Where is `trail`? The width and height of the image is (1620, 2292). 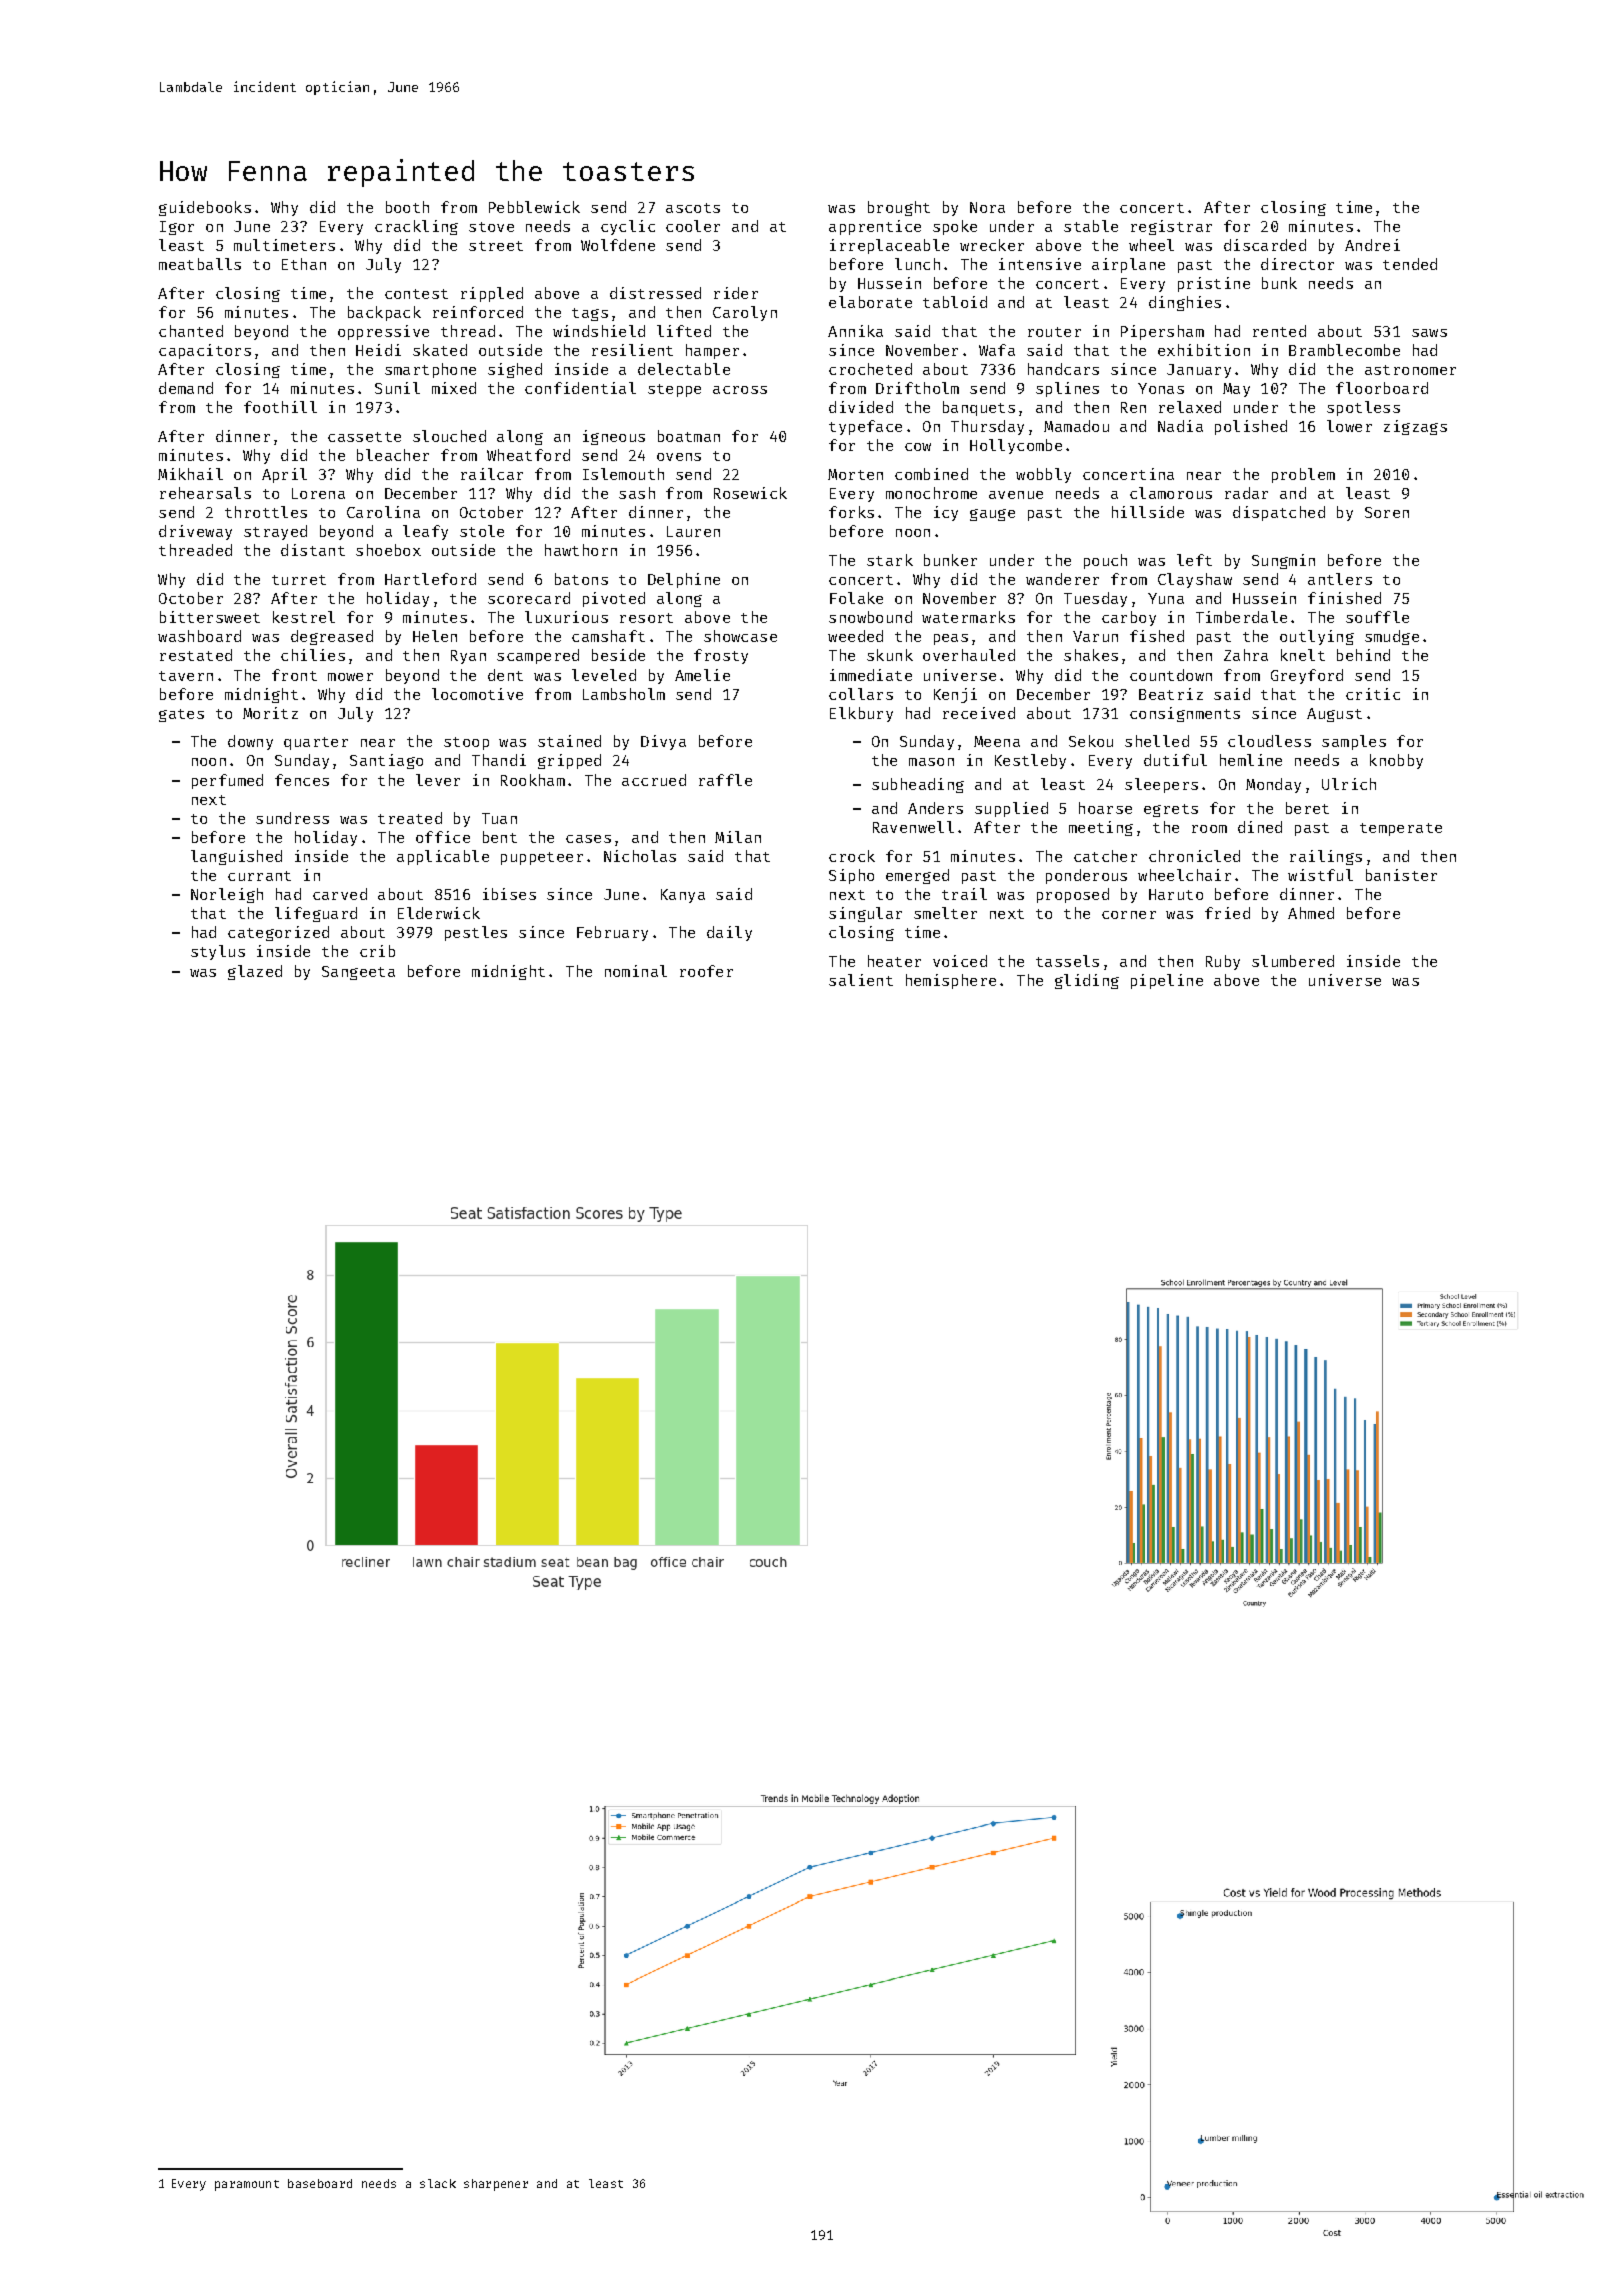
trail is located at coordinates (964, 894).
